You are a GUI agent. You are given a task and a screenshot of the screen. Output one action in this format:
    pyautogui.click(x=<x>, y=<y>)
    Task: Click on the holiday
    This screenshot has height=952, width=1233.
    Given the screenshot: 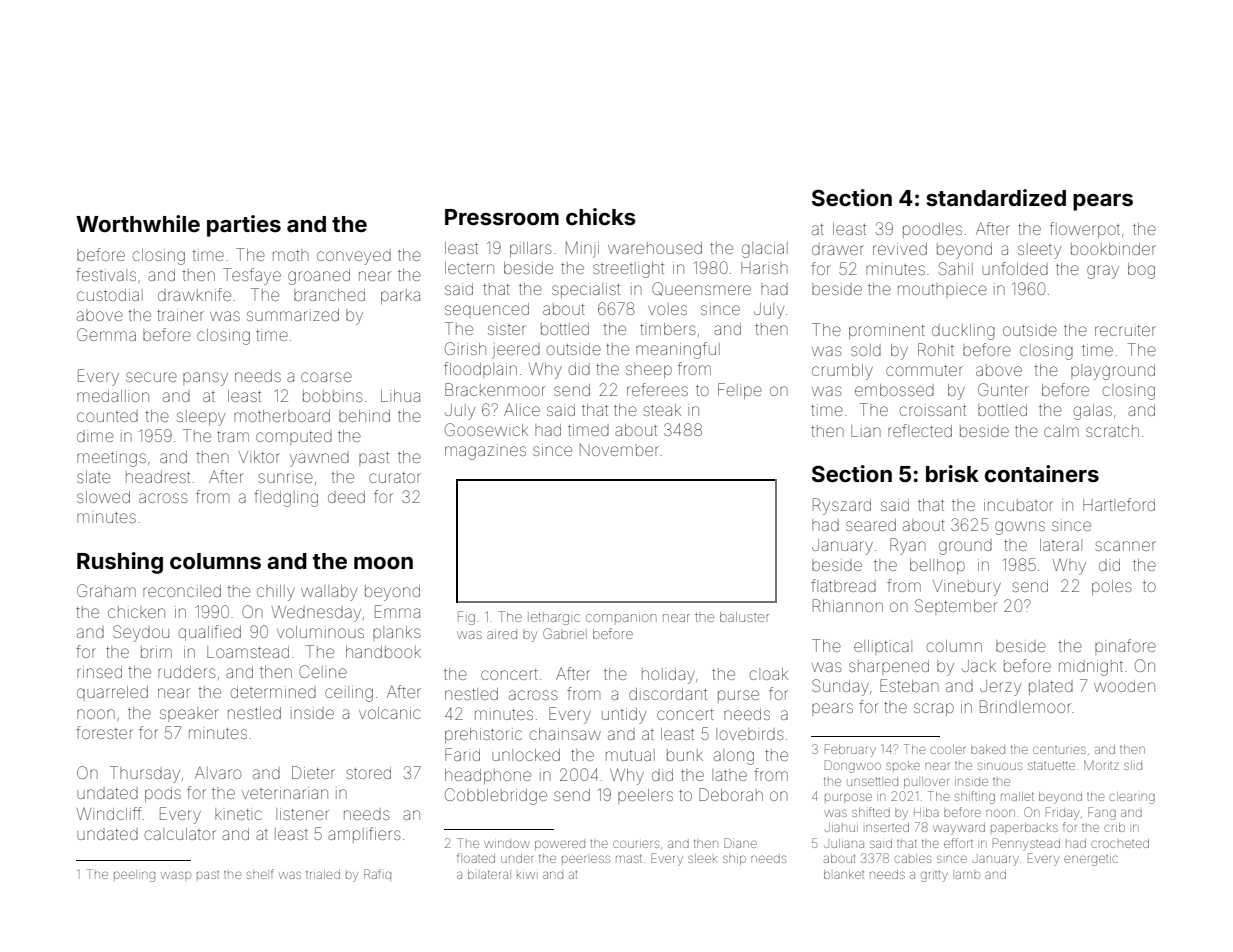 What is the action you would take?
    pyautogui.click(x=668, y=676)
